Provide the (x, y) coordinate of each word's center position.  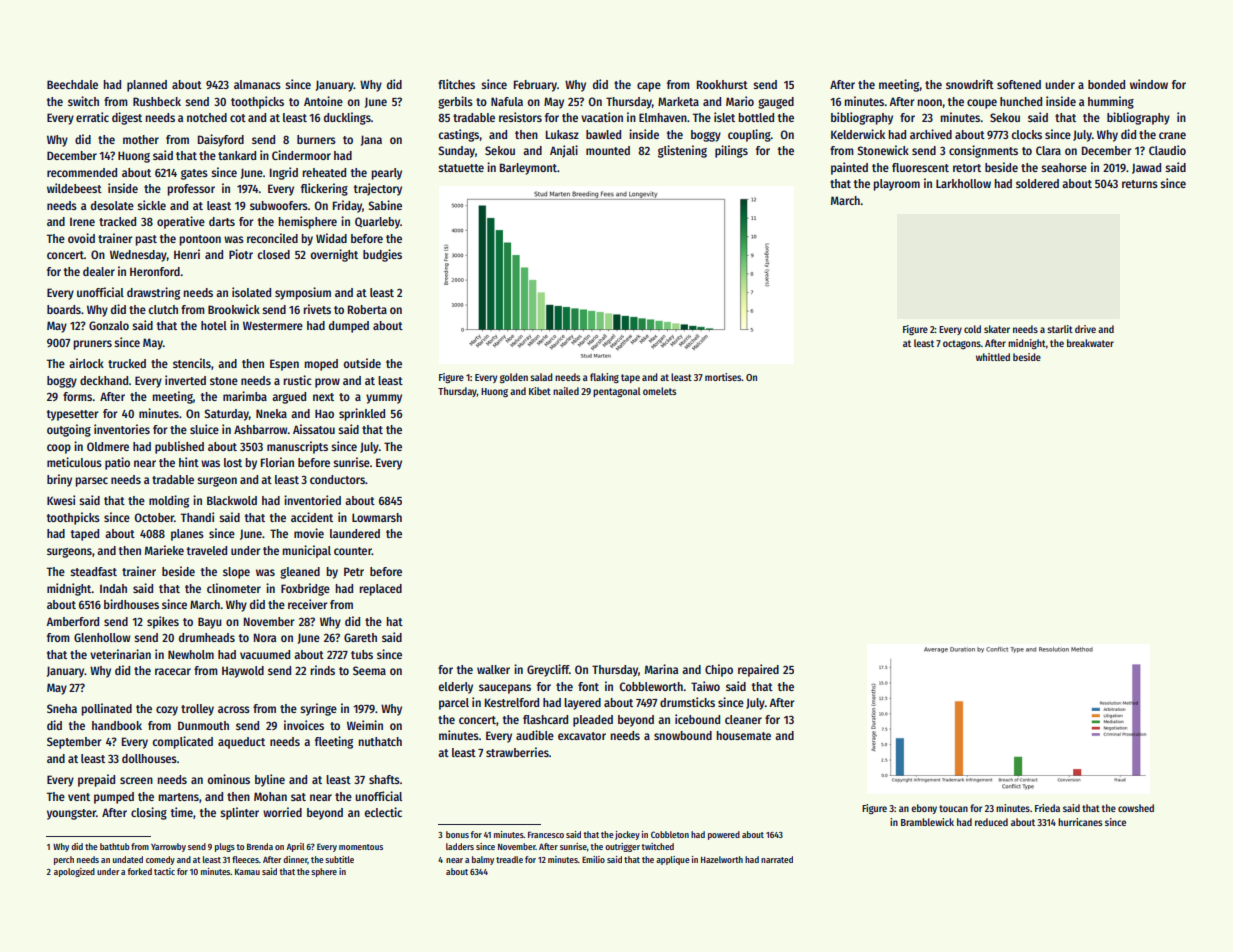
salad (541, 377)
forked (140, 871)
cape (649, 87)
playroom (897, 185)
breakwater (1090, 343)
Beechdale (72, 84)
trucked (127, 363)
